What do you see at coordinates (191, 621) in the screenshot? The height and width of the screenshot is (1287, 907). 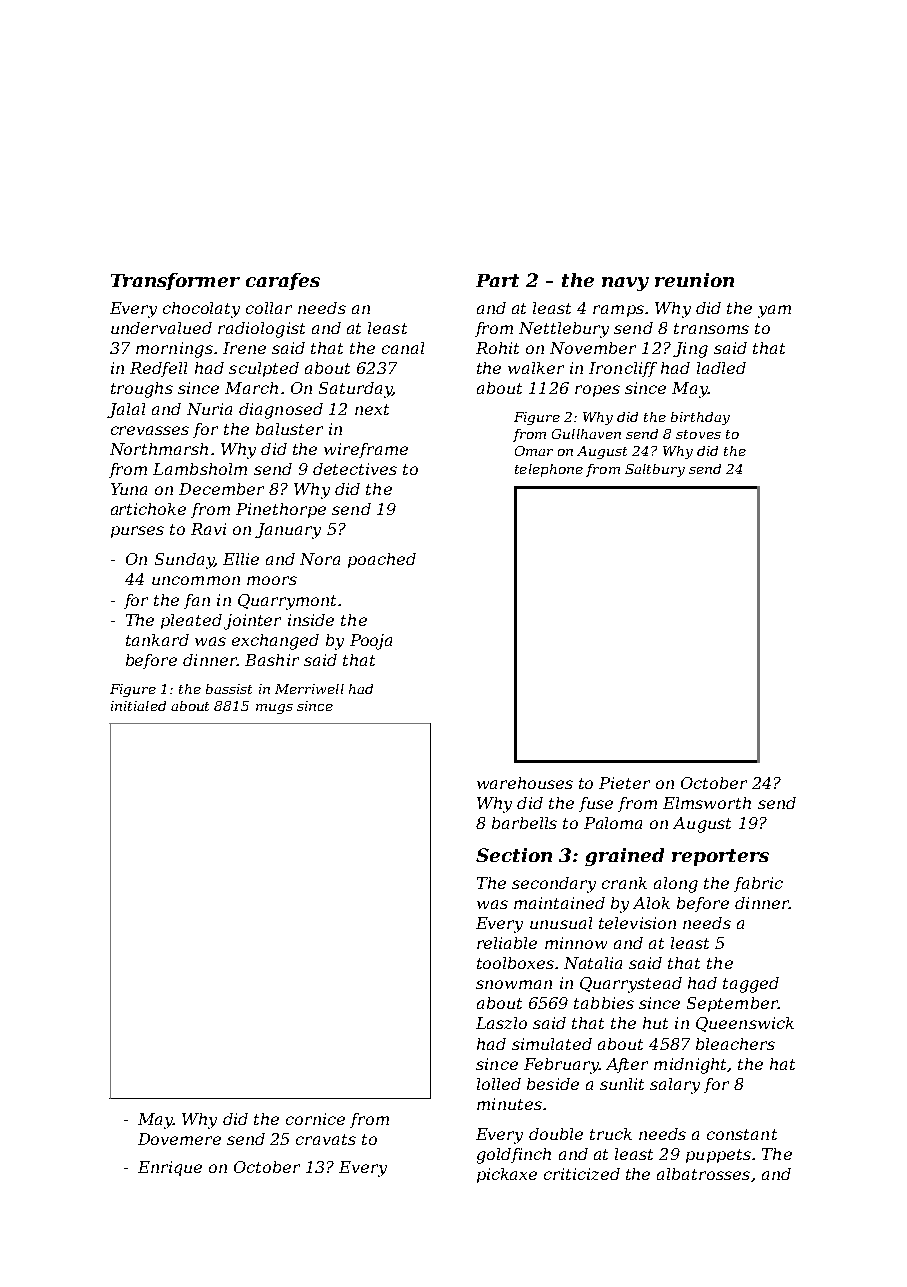 I see `pleated` at bounding box center [191, 621].
